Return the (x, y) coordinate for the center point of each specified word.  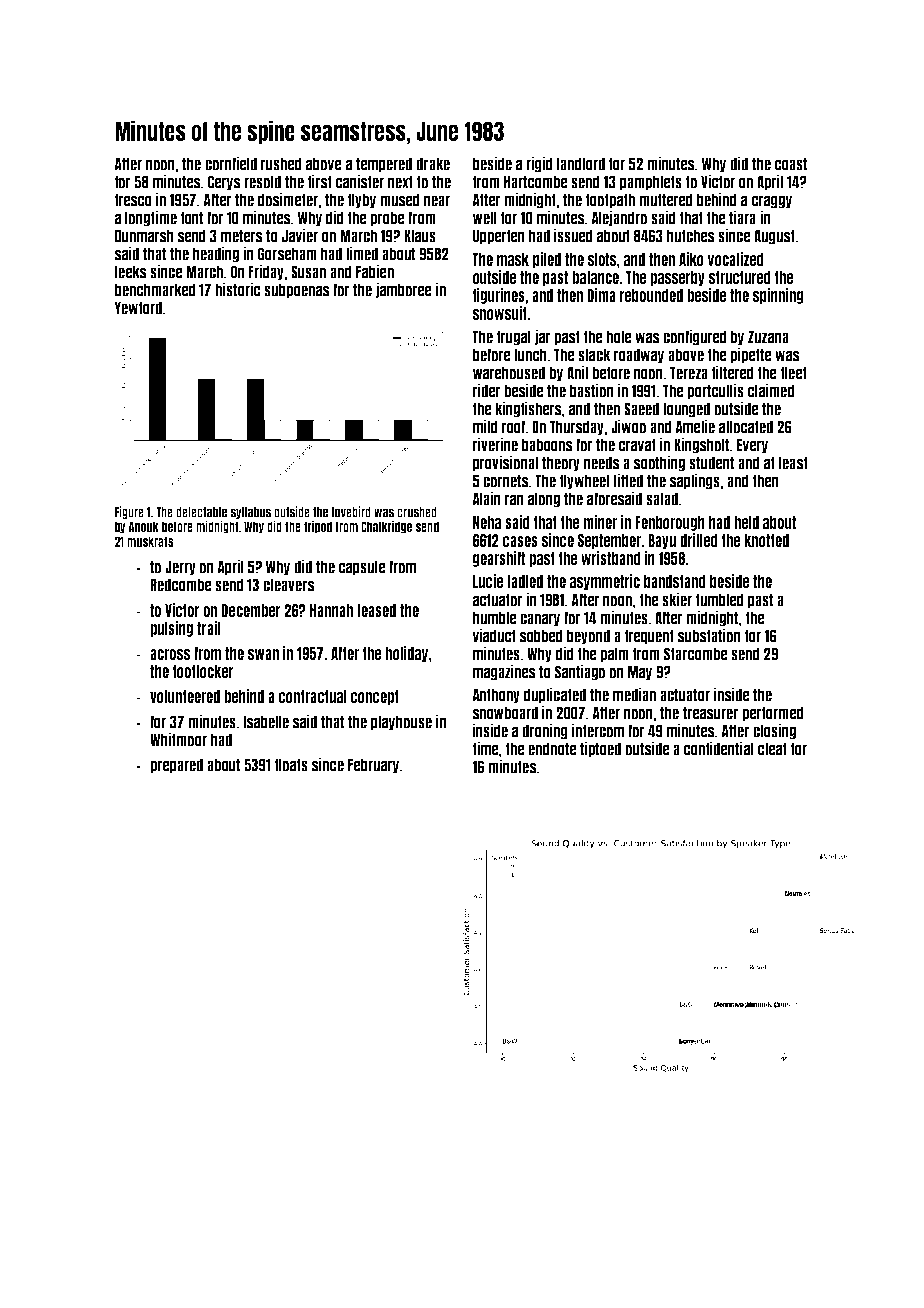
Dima (601, 295)
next (400, 182)
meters (241, 236)
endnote (552, 749)
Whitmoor (178, 739)
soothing (659, 463)
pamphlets (651, 183)
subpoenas (296, 291)
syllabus (250, 513)
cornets (505, 481)
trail (209, 628)
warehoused (509, 373)
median (634, 694)
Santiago (580, 672)
